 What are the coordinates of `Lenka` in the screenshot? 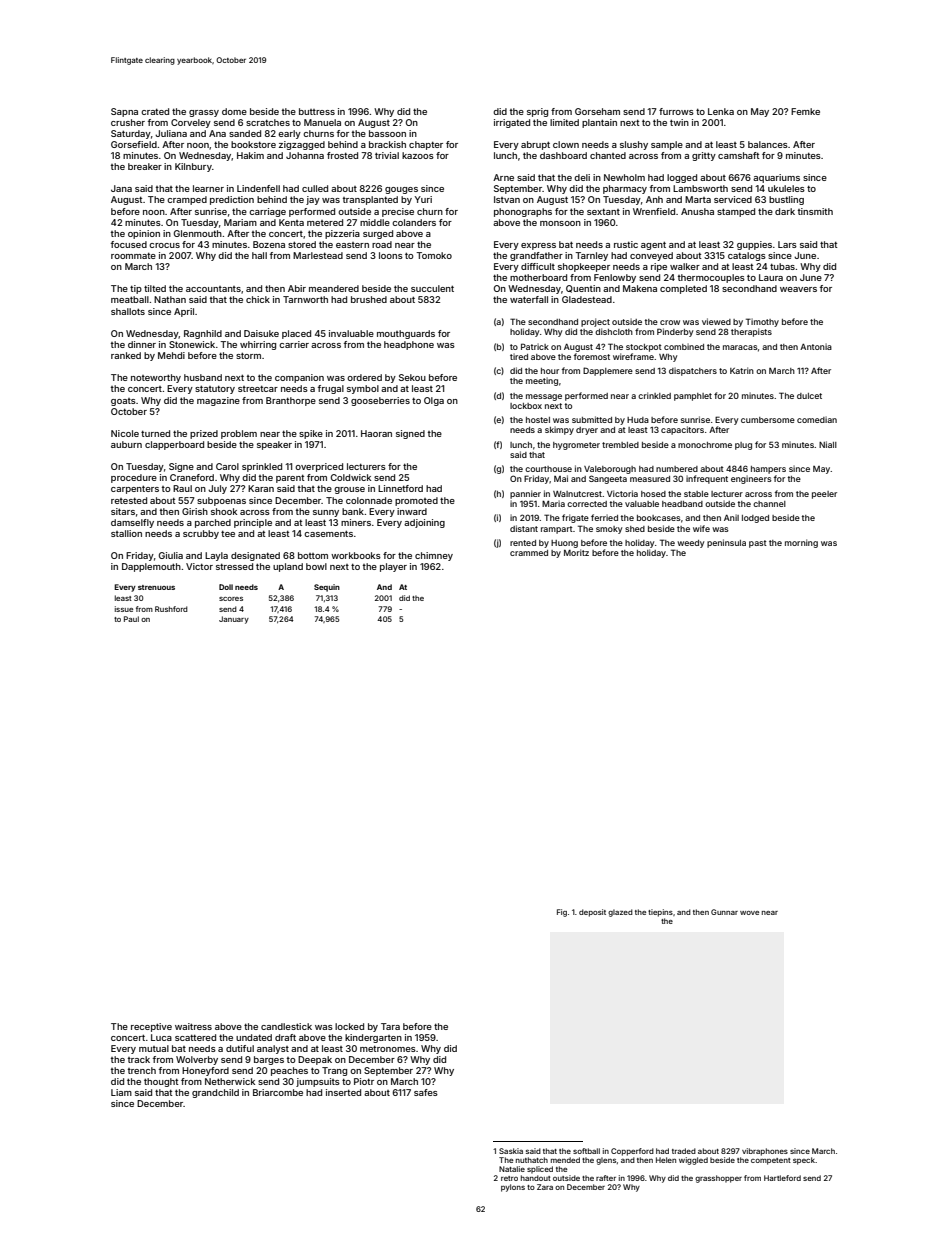 It's located at (721, 111).
